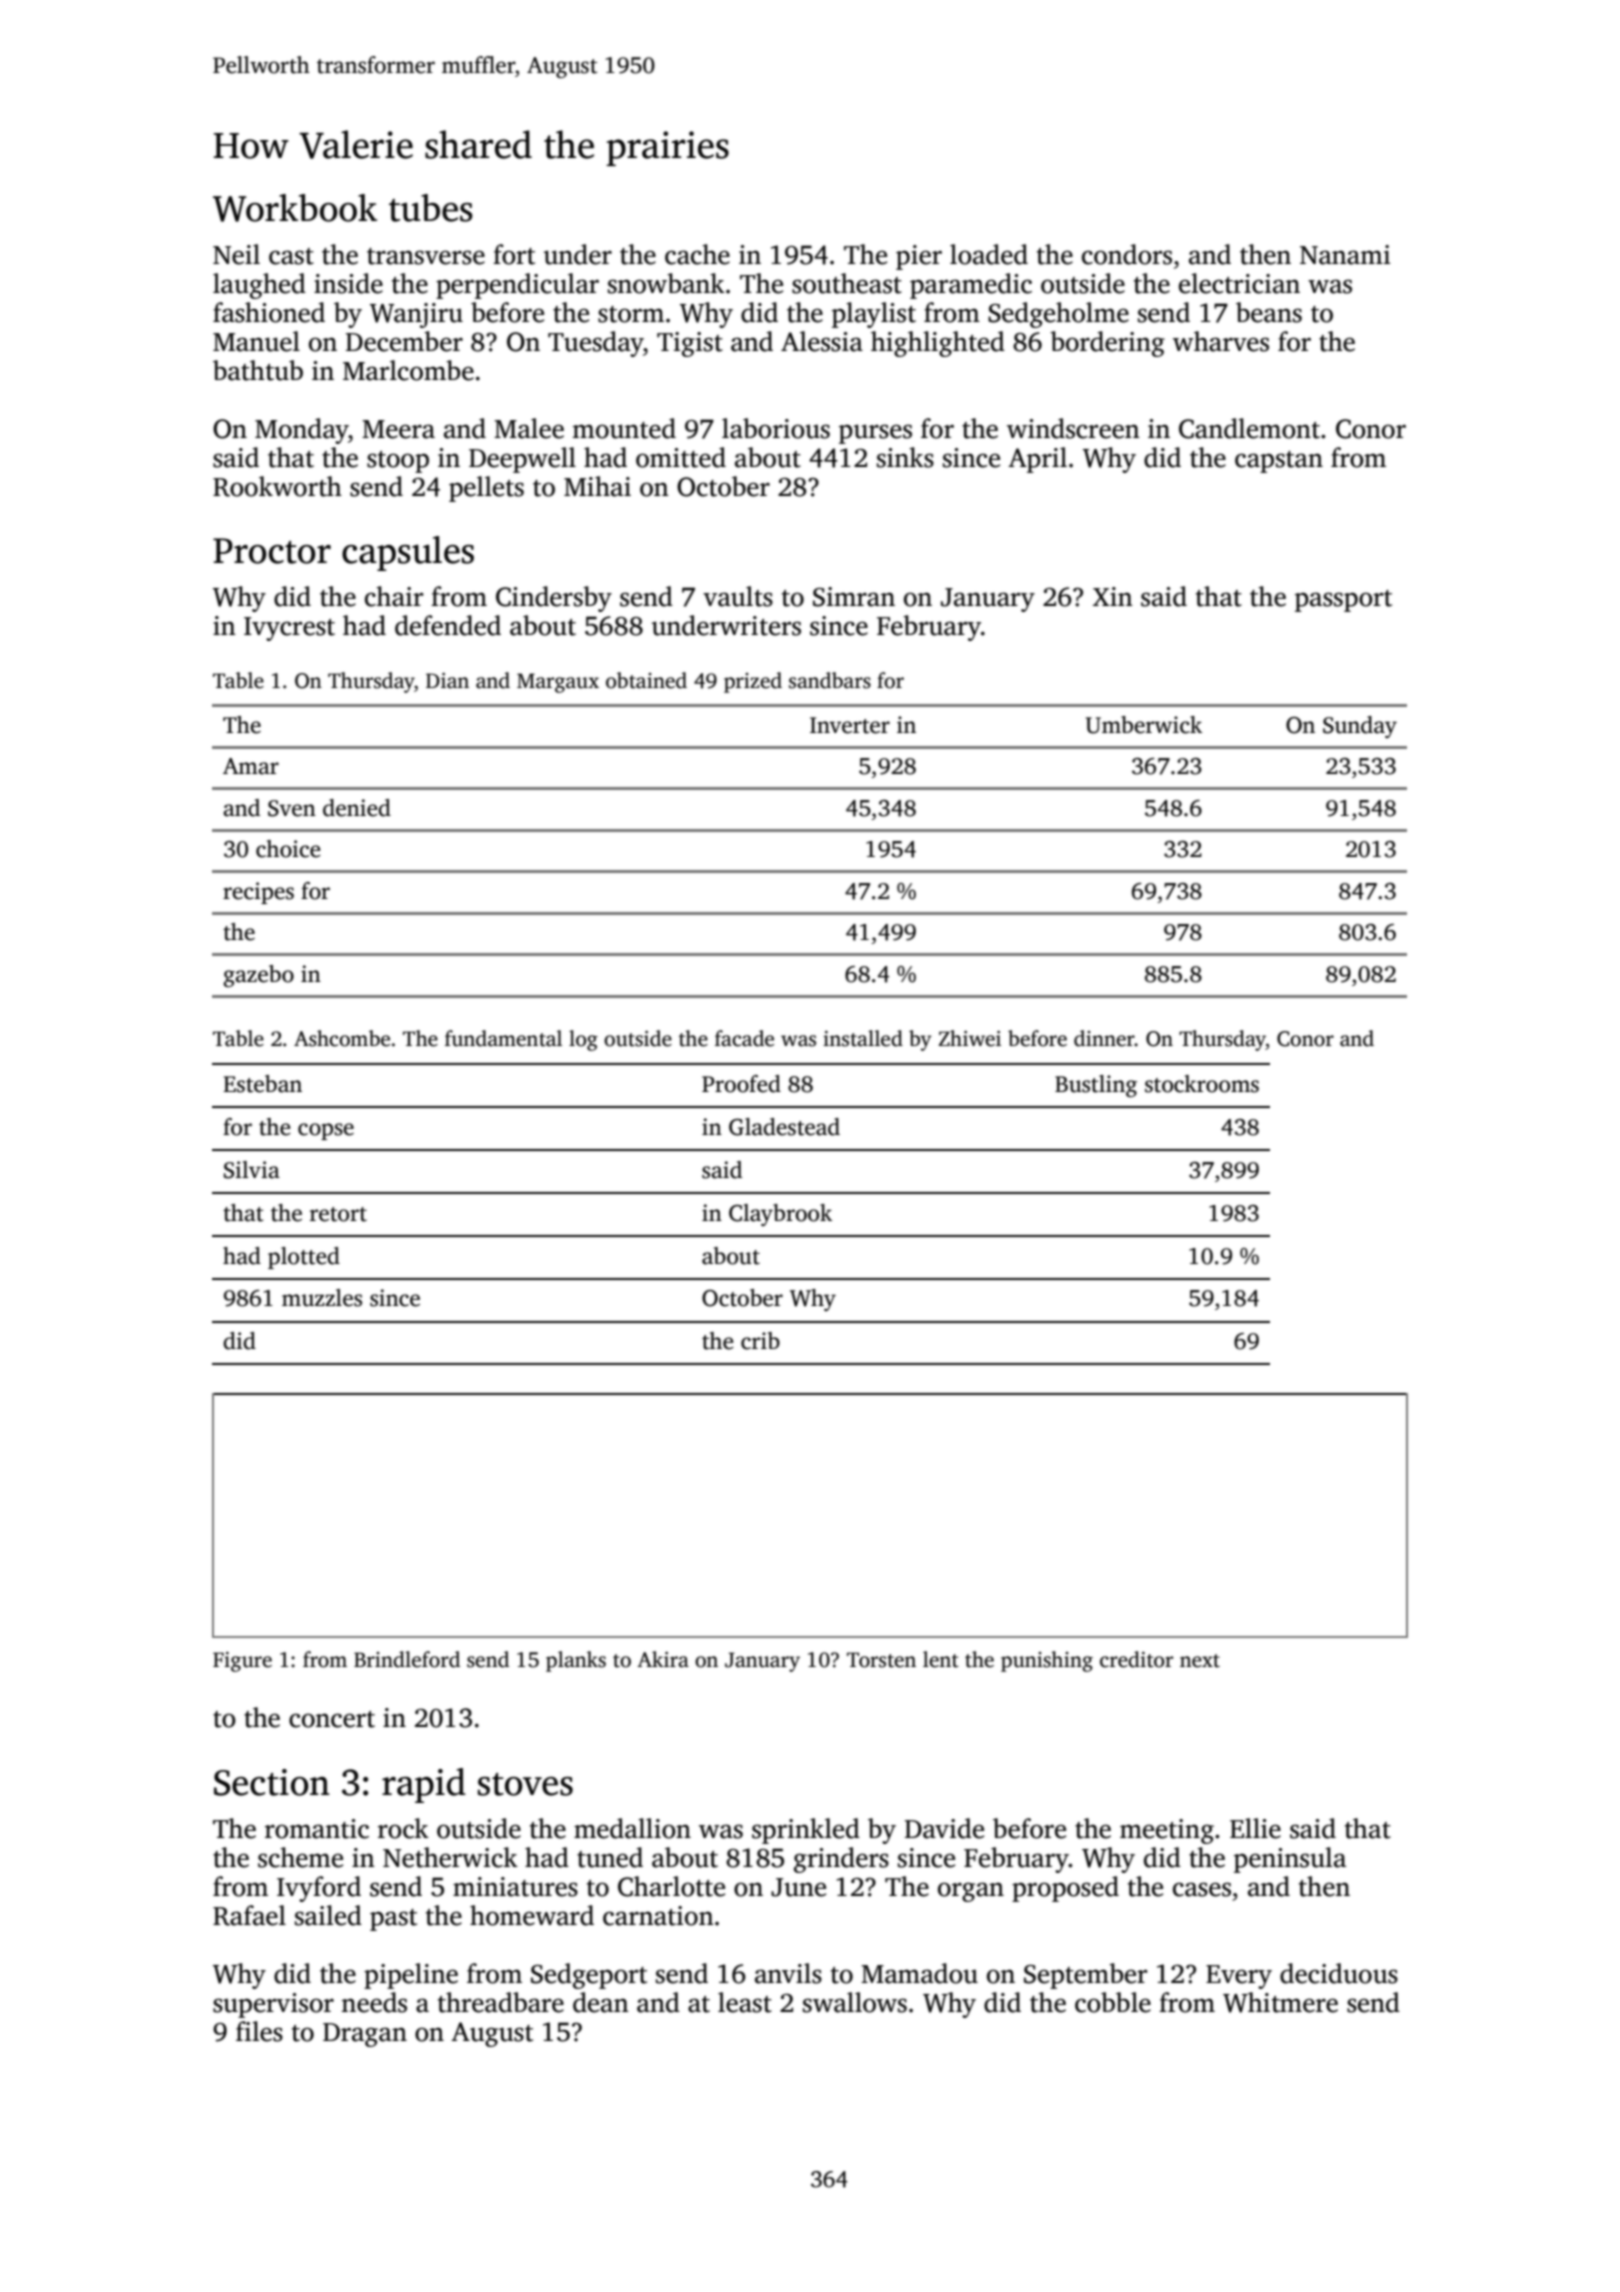 This image has height=2292, width=1620. I want to click on Sunday, so click(1360, 727).
